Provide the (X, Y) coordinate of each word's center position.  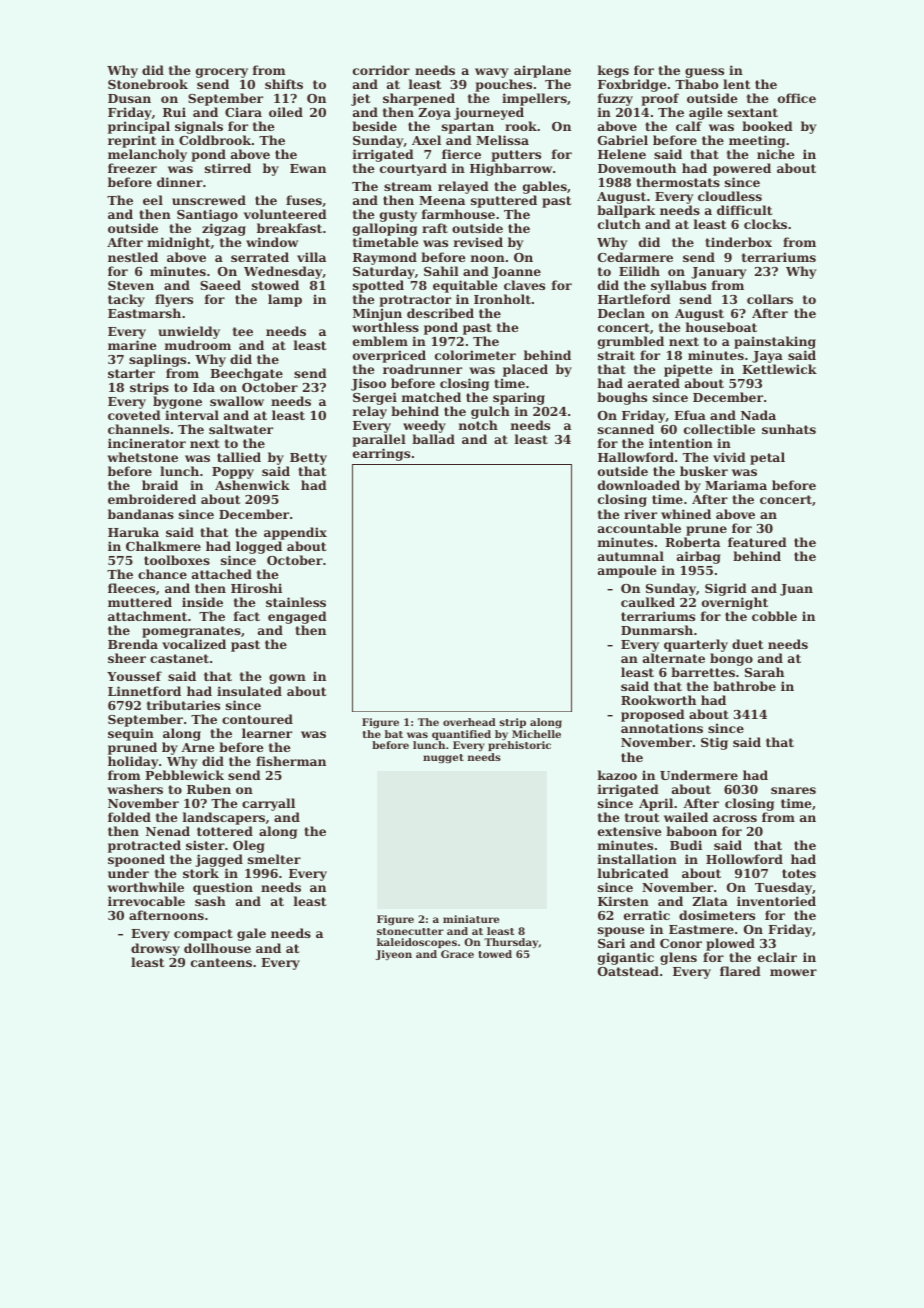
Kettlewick (779, 369)
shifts (284, 84)
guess (704, 73)
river (640, 514)
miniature (471, 919)
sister (205, 845)
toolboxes (177, 560)
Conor (681, 943)
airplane (542, 71)
